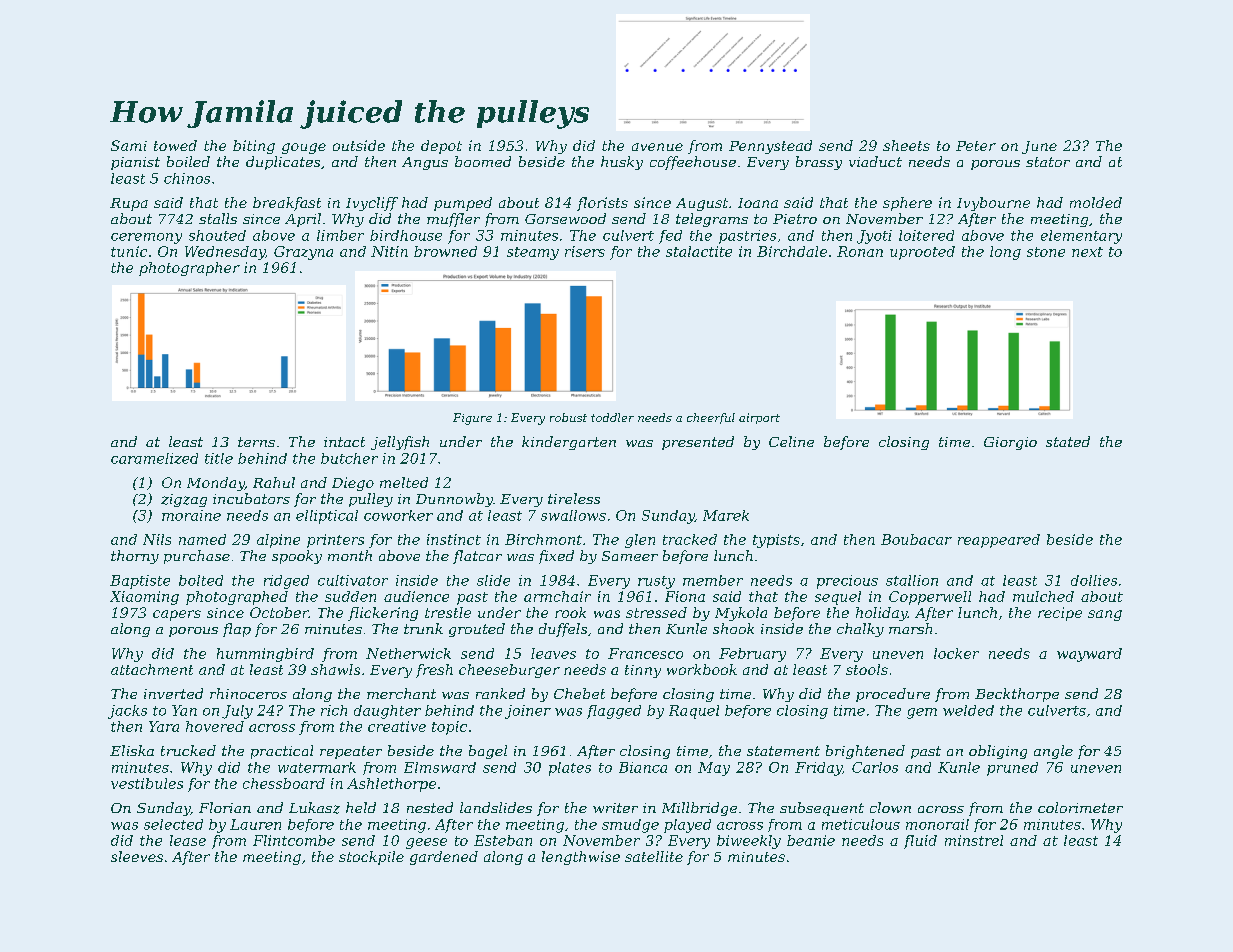 This document has height=952, width=1233. I want to click on intact, so click(344, 442).
